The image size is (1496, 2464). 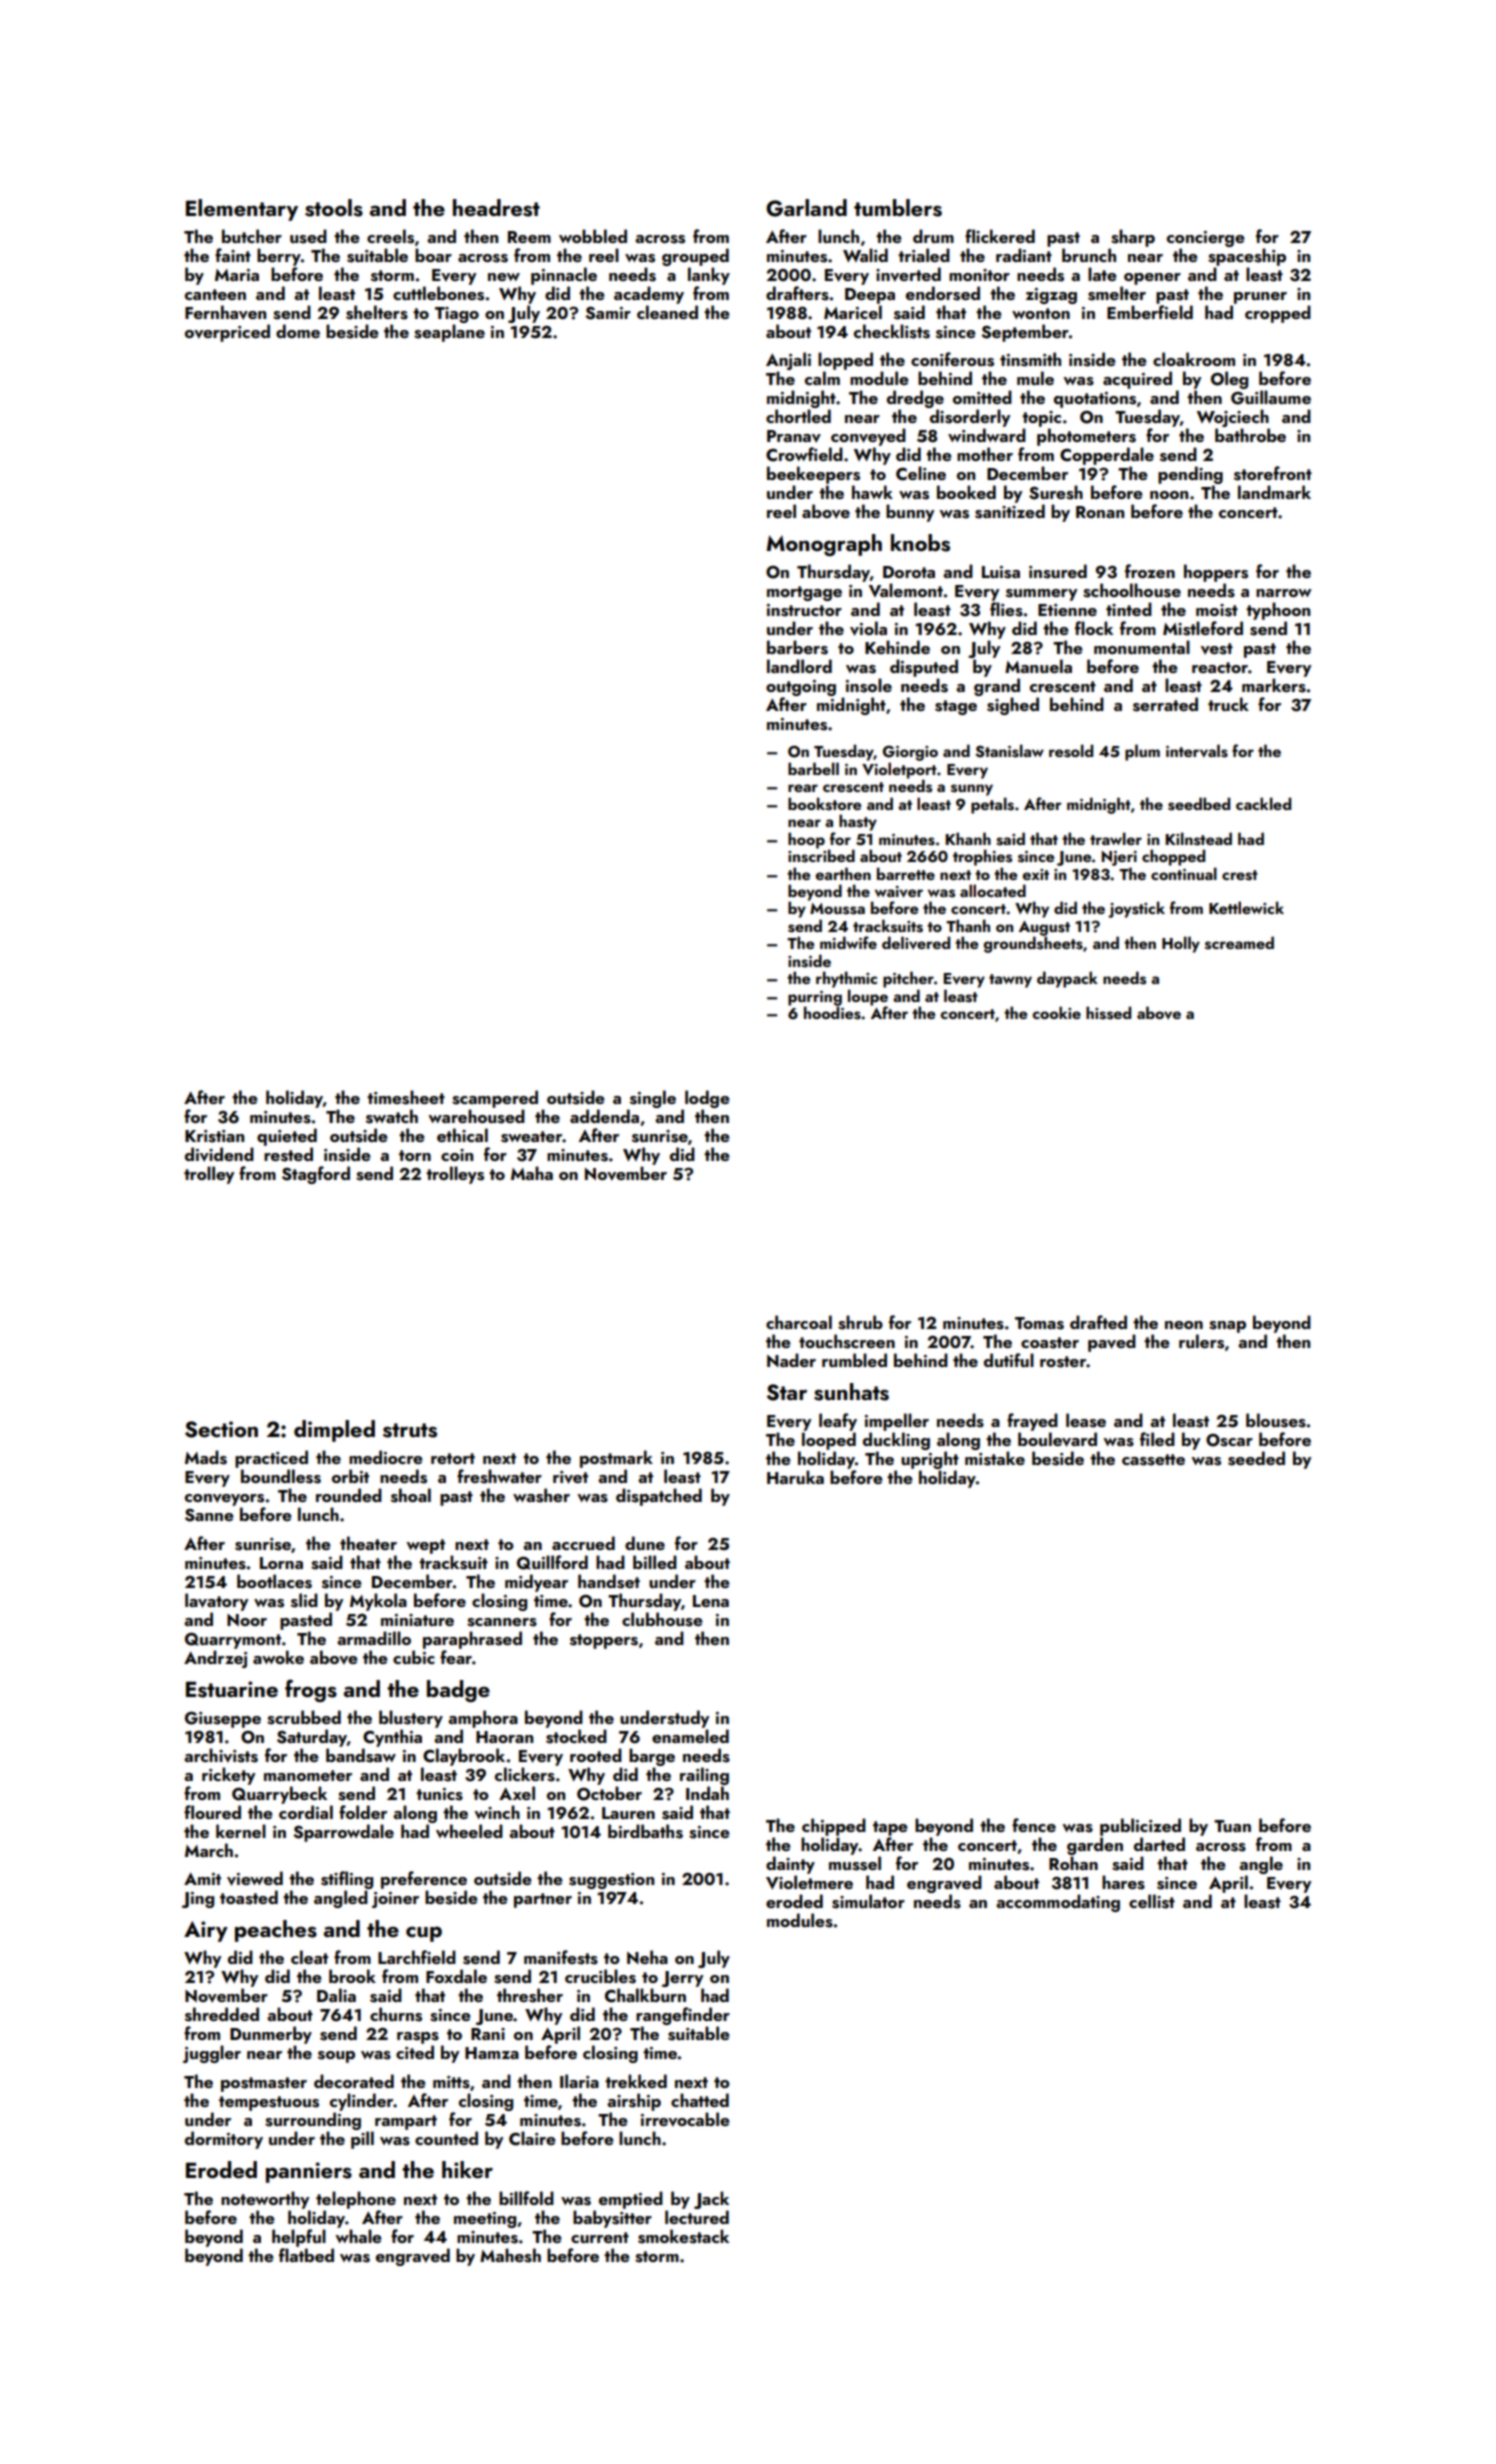 What do you see at coordinates (242, 210) in the screenshot?
I see `Elementary` at bounding box center [242, 210].
